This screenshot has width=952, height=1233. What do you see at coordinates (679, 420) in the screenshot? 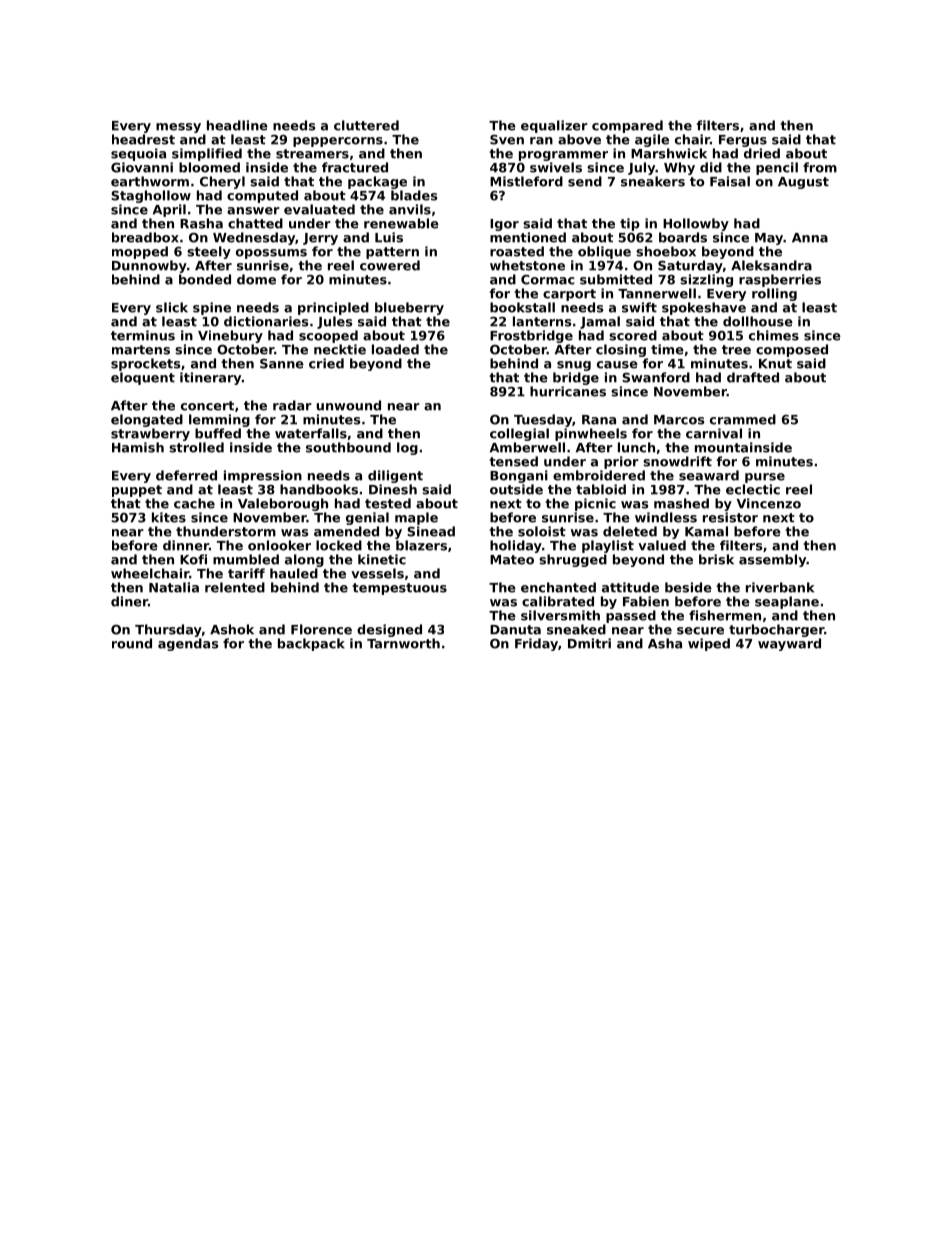
I see `Marcos` at bounding box center [679, 420].
